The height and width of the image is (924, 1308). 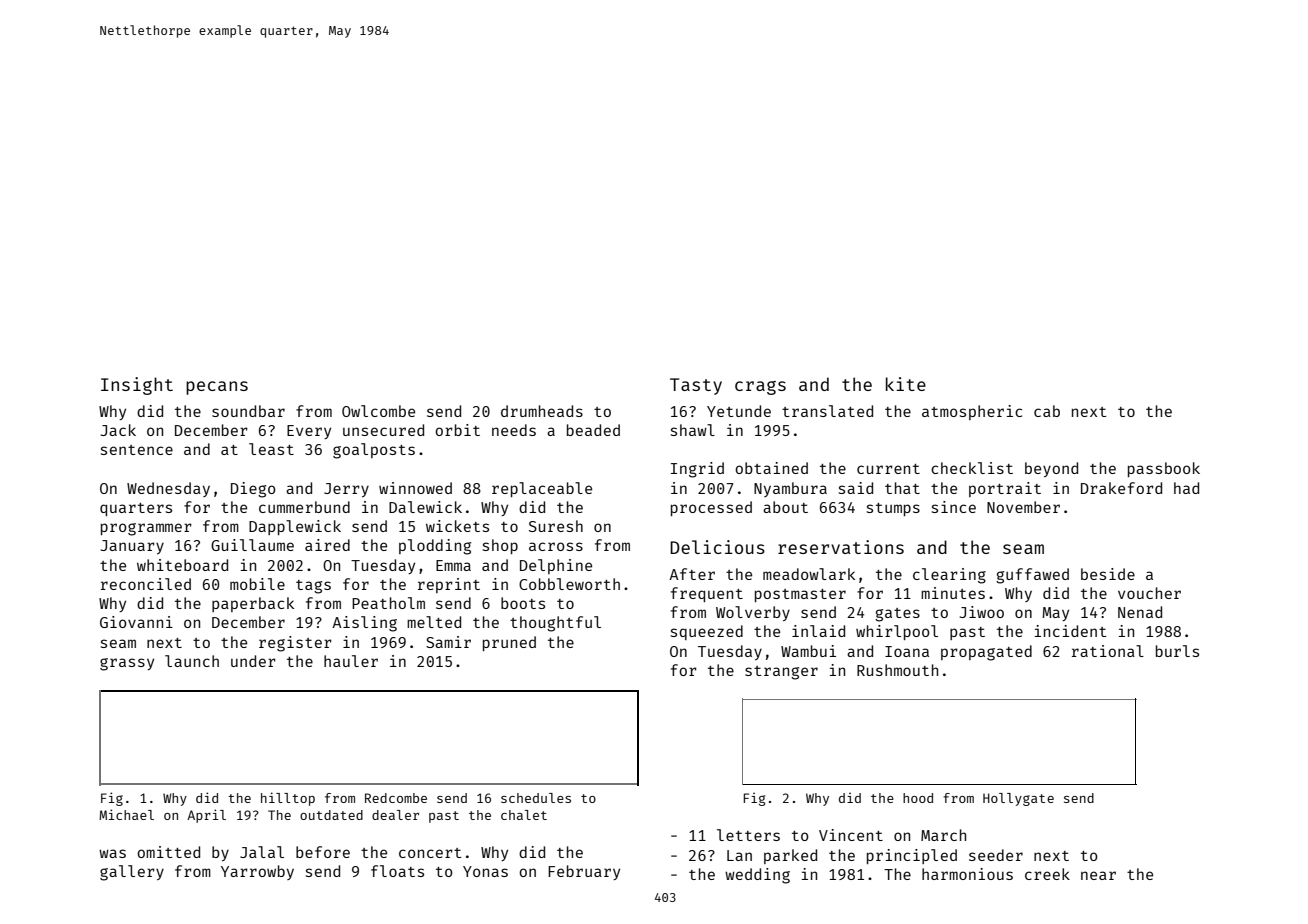 What do you see at coordinates (295, 644) in the image?
I see `register` at bounding box center [295, 644].
